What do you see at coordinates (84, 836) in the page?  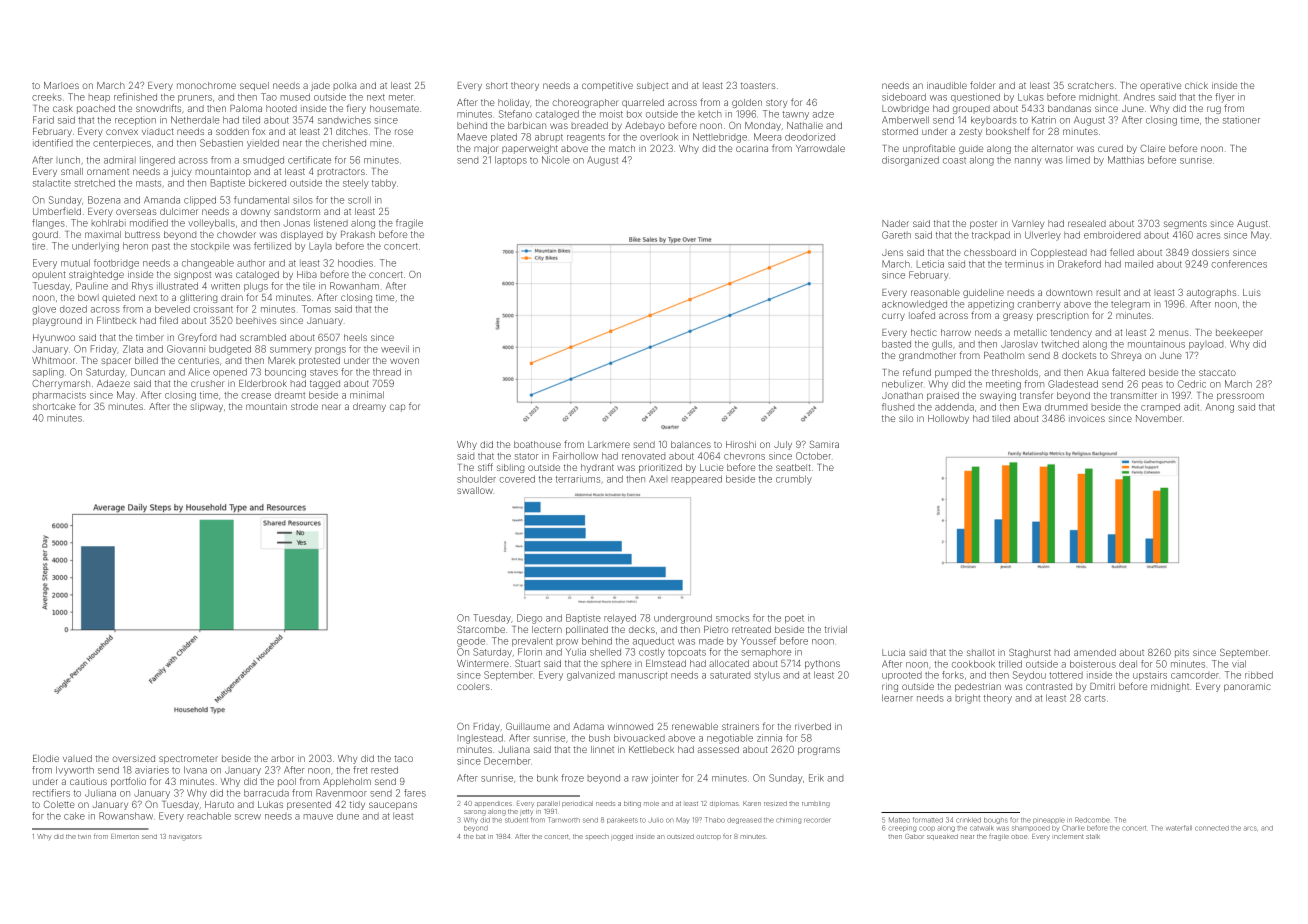 I see `twin` at bounding box center [84, 836].
